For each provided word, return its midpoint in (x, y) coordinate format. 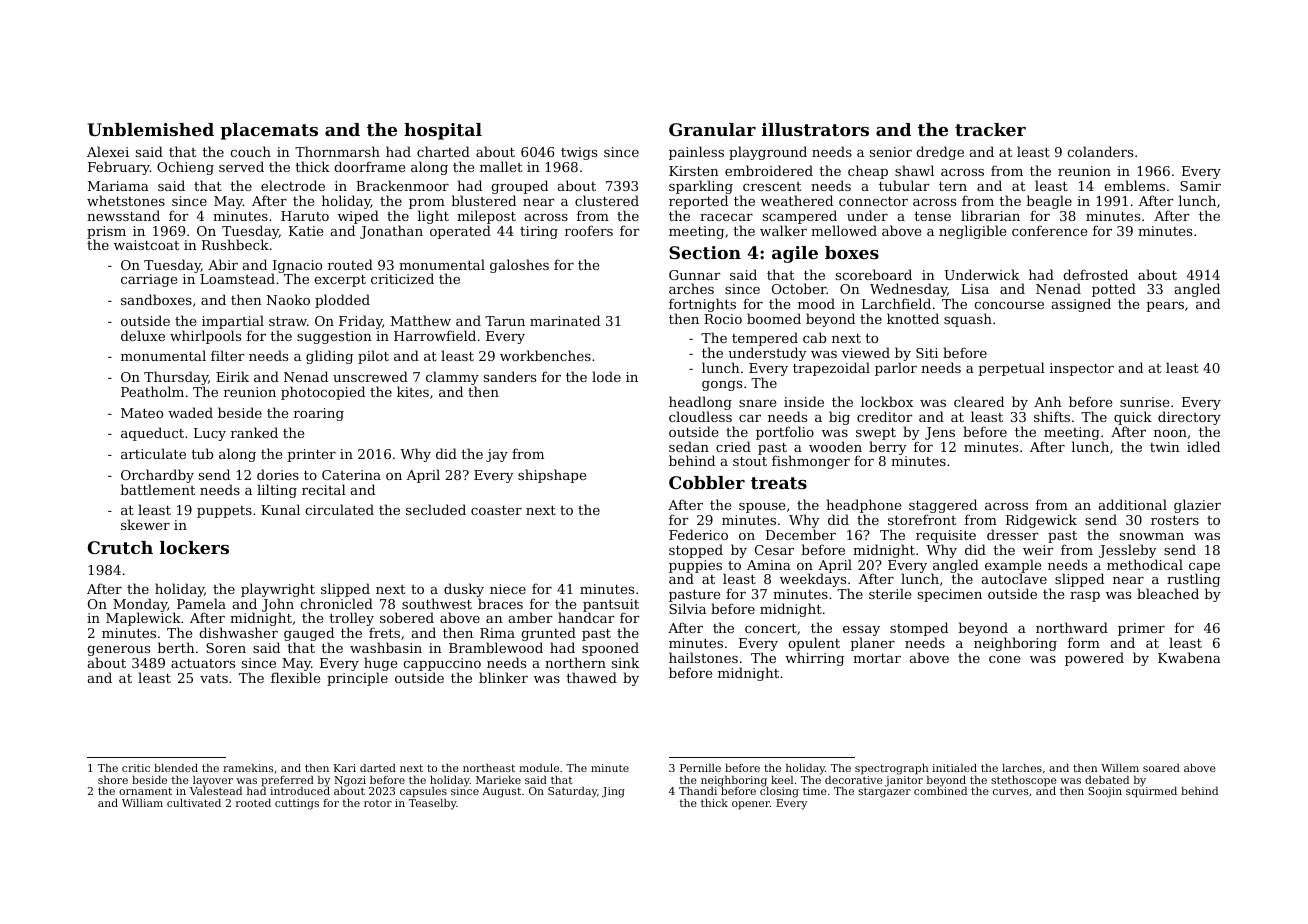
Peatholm (152, 391)
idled (1203, 446)
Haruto (305, 216)
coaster (496, 510)
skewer (145, 524)
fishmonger (811, 462)
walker (783, 230)
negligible (972, 232)
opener (751, 805)
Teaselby (433, 804)
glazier (1197, 506)
